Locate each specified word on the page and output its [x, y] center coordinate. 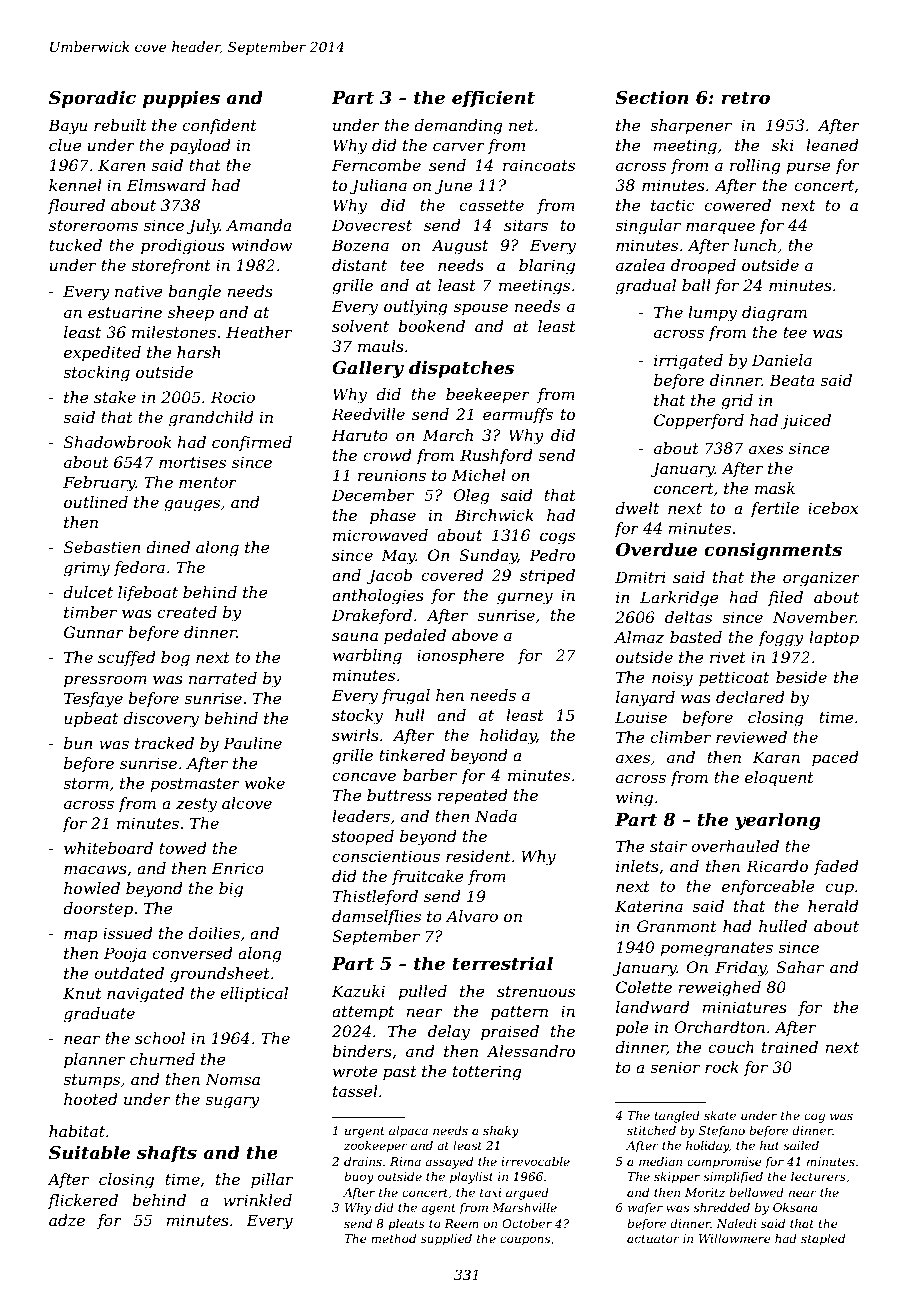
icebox [833, 508]
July [203, 227]
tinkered [412, 755]
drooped [703, 267]
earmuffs [518, 415]
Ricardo [777, 866]
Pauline [252, 743]
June [453, 186]
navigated [145, 995]
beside [801, 677]
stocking [96, 374]
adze [67, 1220]
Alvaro [472, 916]
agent [438, 1209]
